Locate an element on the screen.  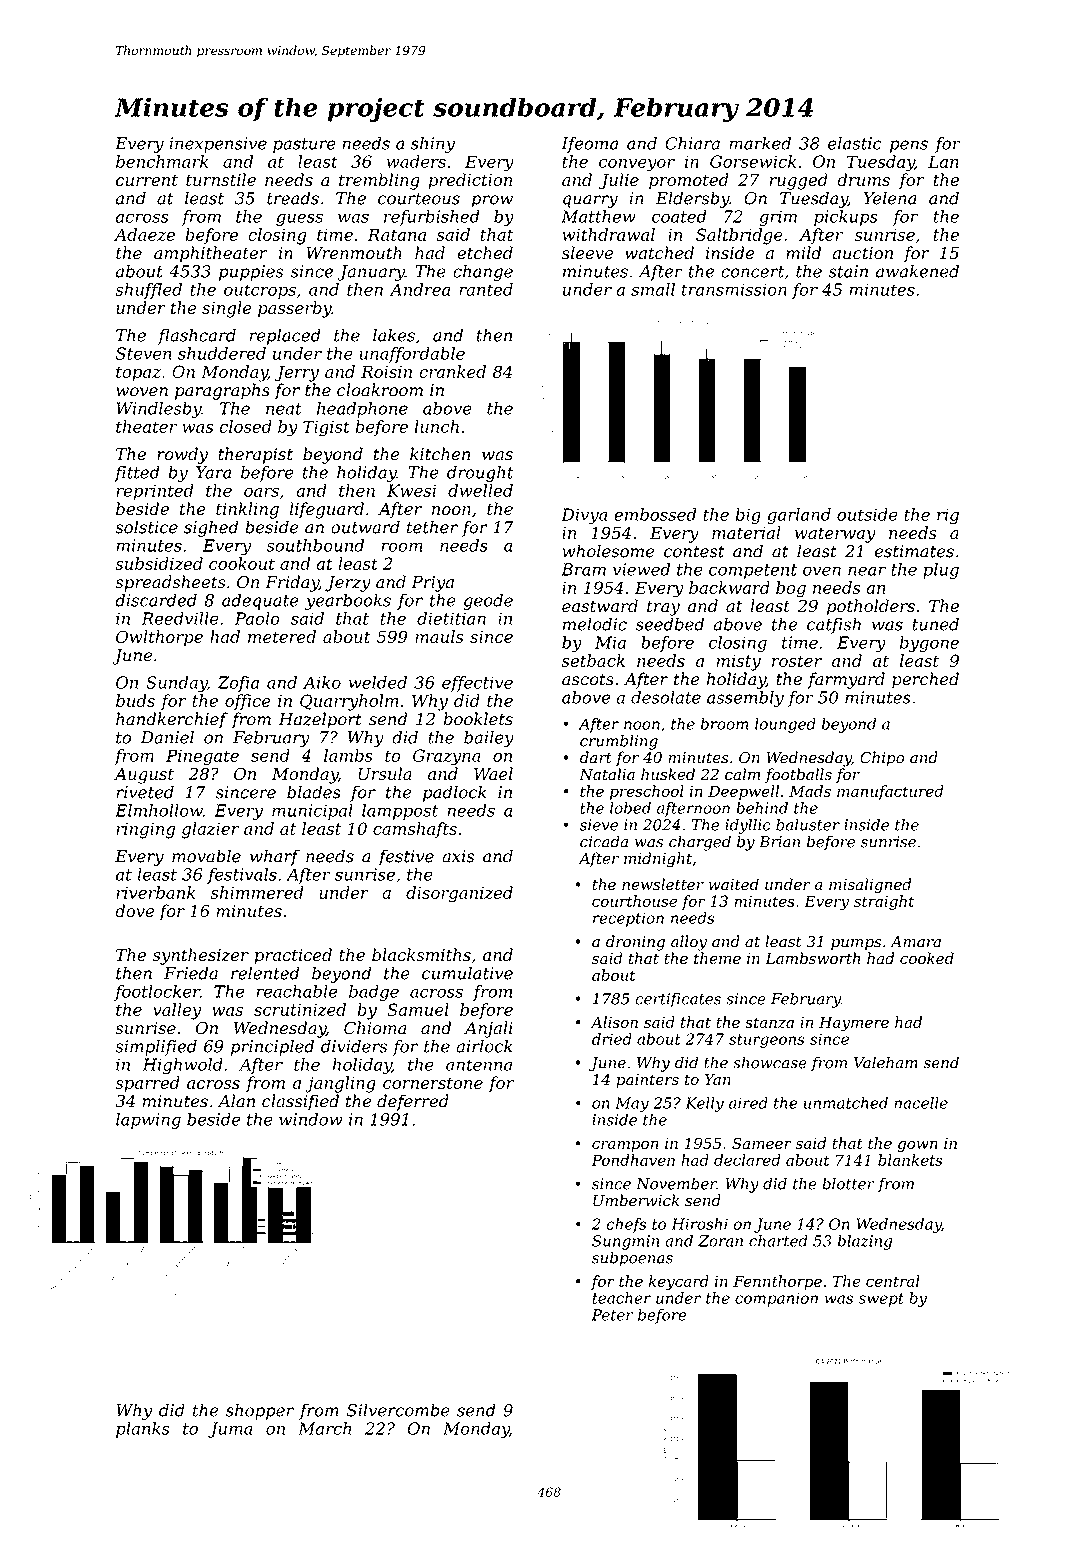
Silvercombe is located at coordinates (398, 1410).
